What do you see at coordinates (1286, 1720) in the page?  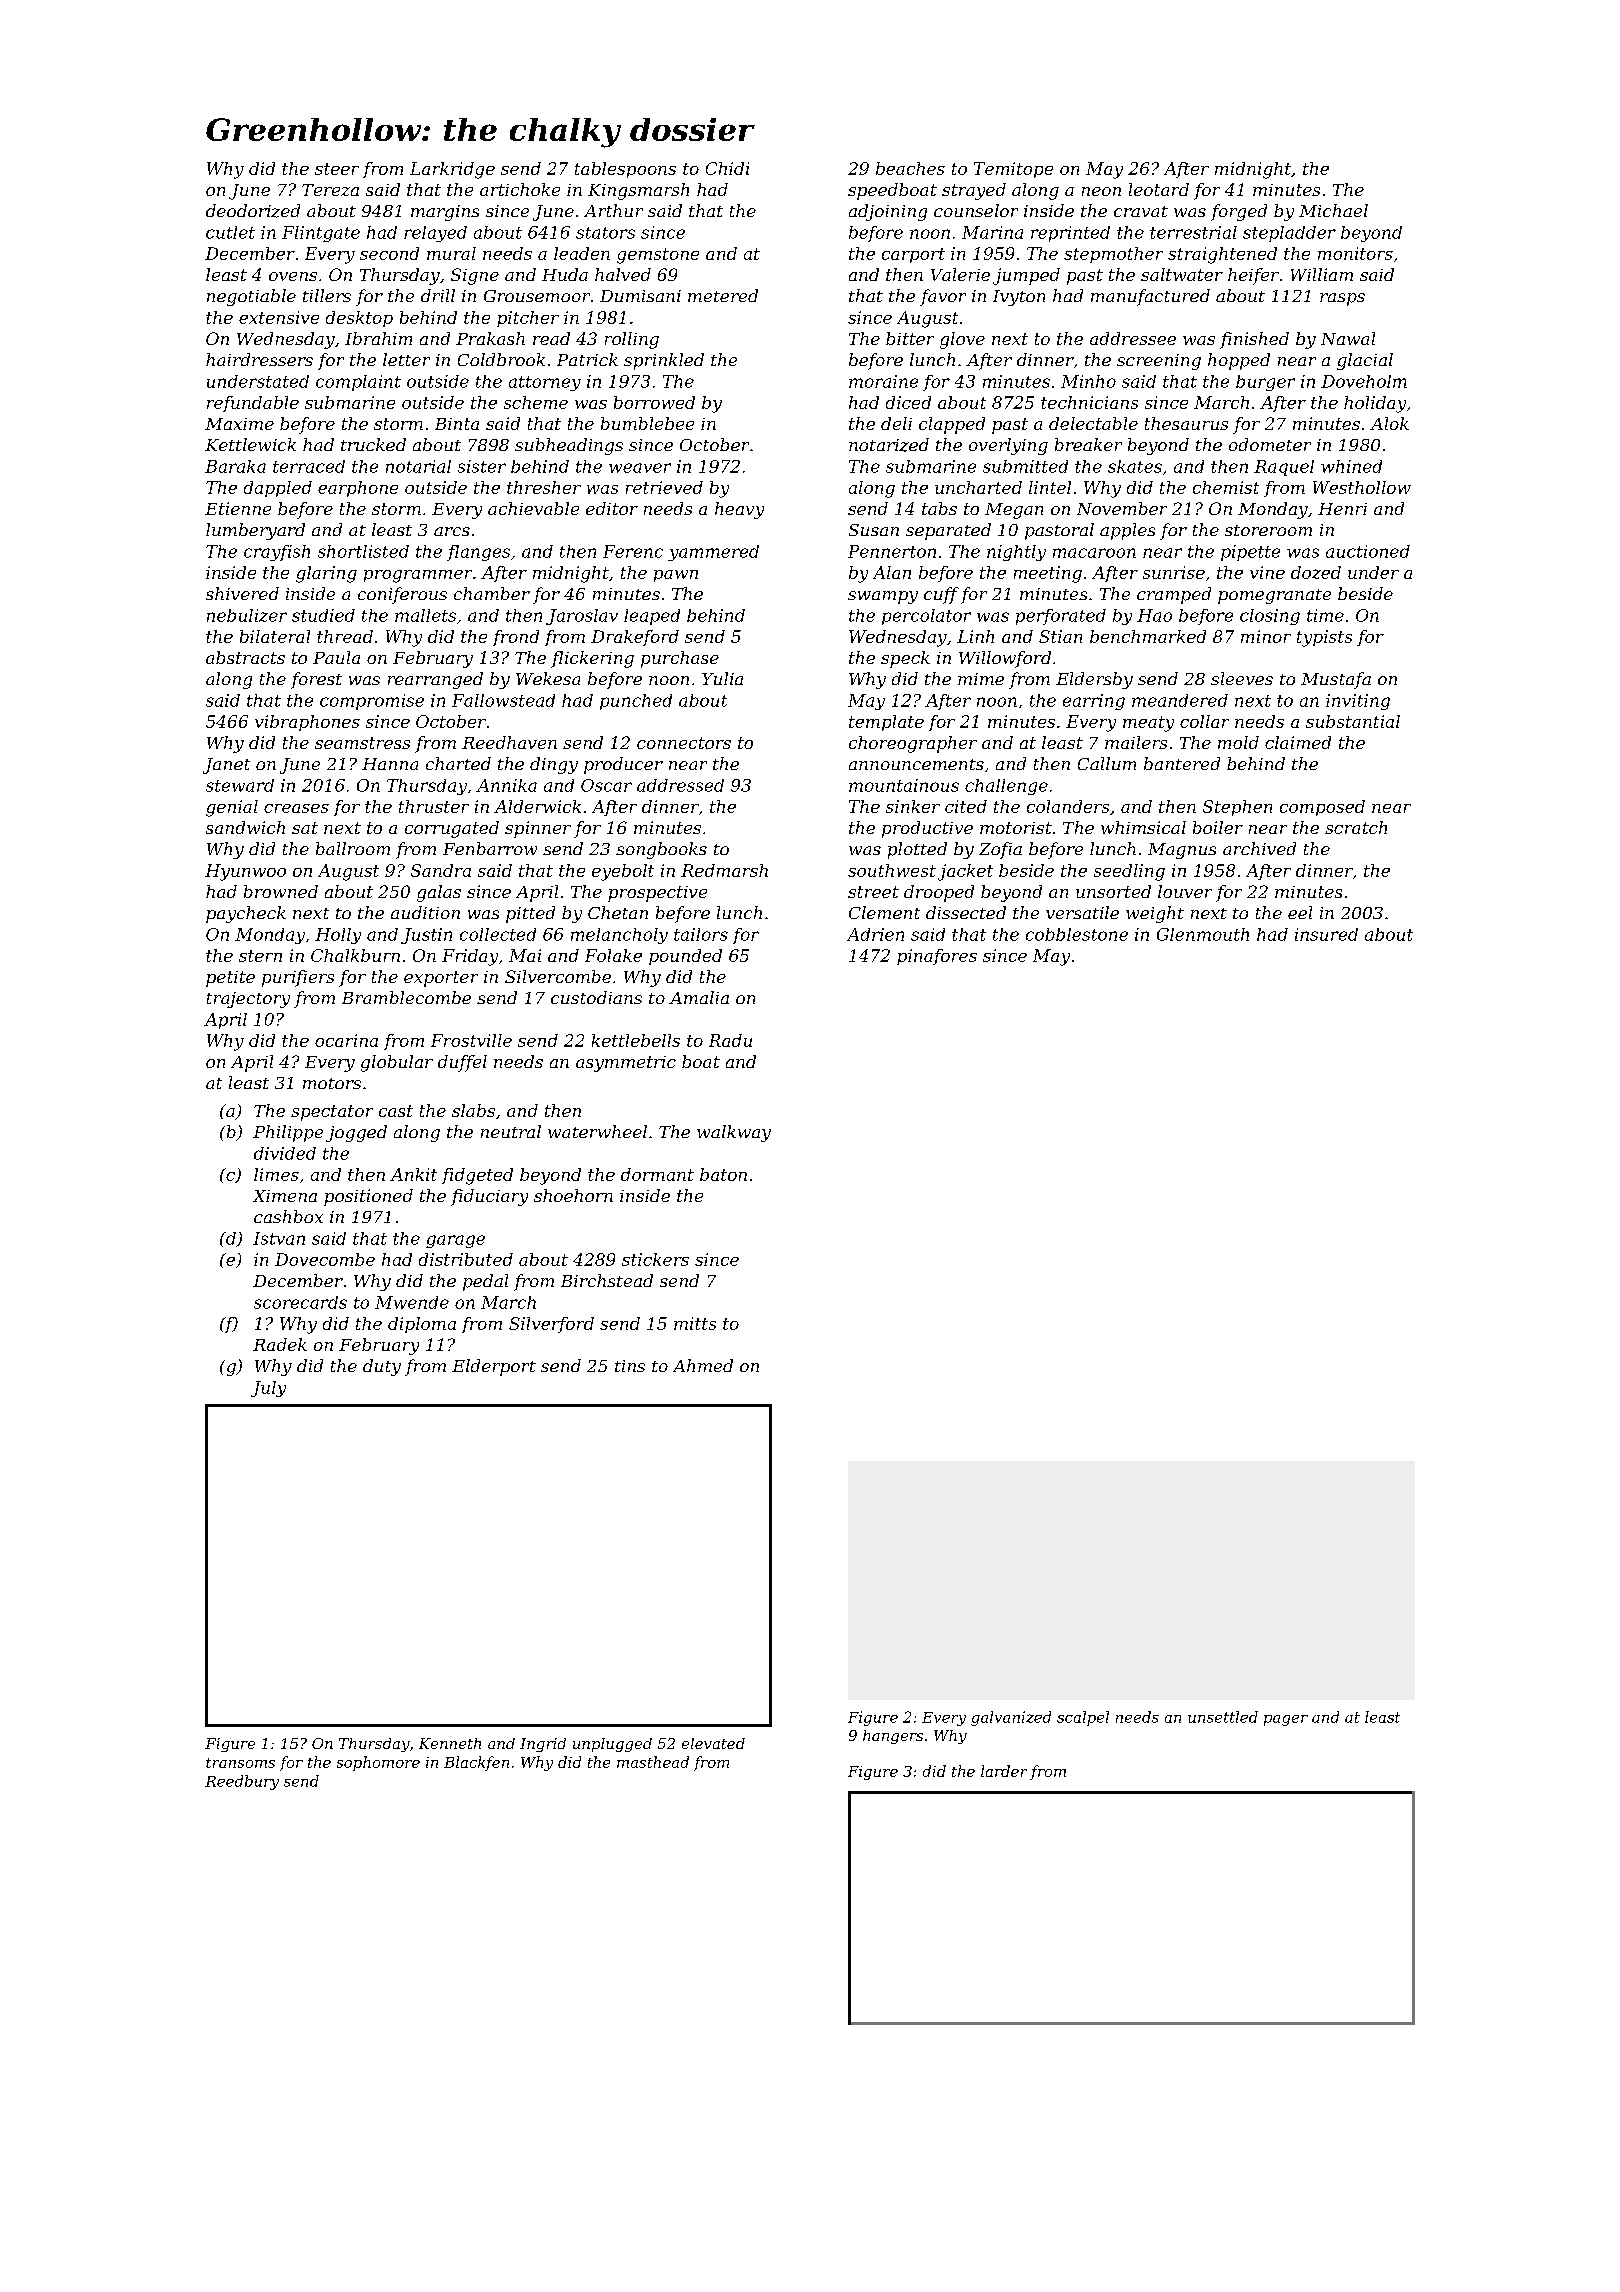 I see `pager` at bounding box center [1286, 1720].
